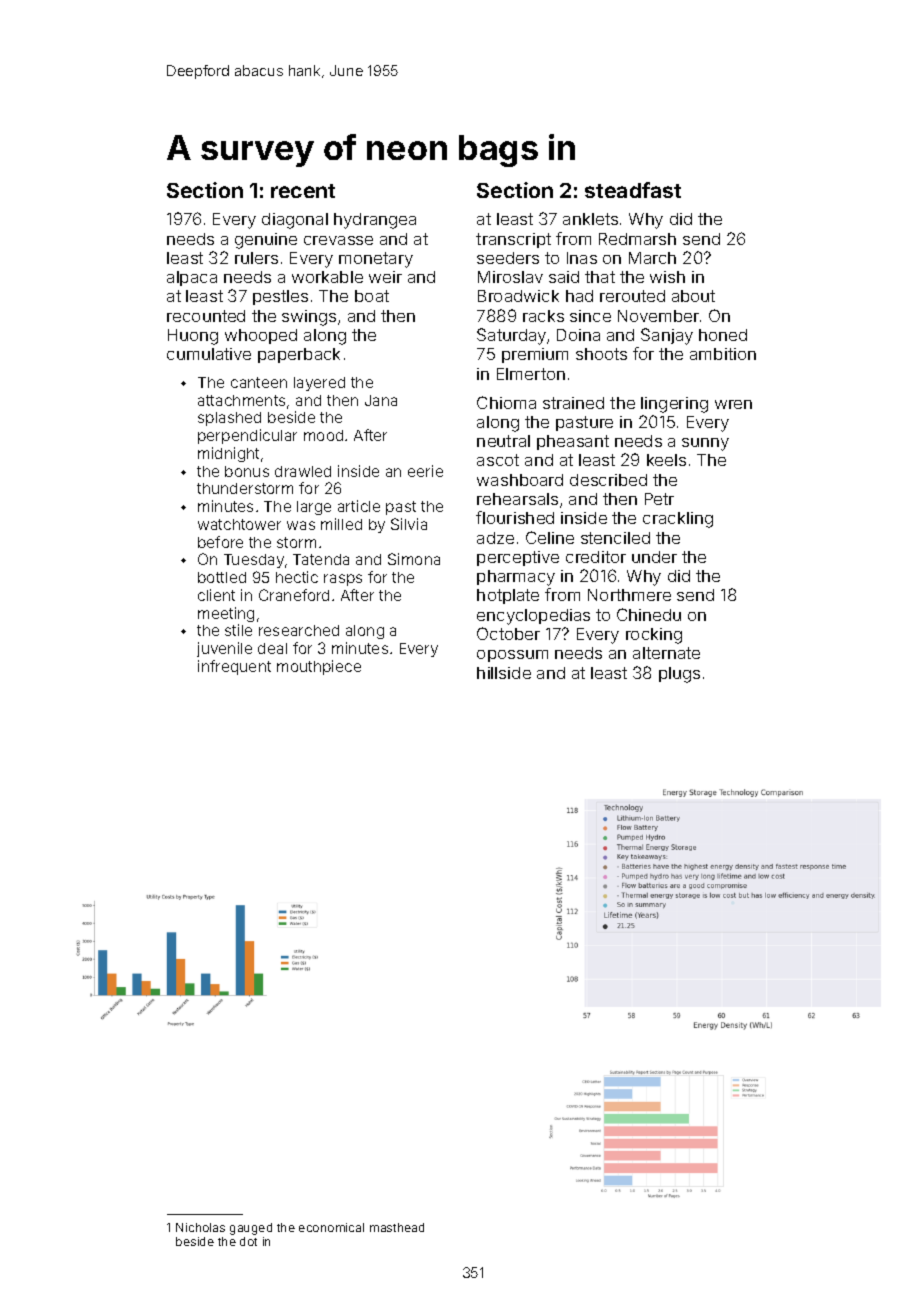  I want to click on dot, so click(248, 1241).
